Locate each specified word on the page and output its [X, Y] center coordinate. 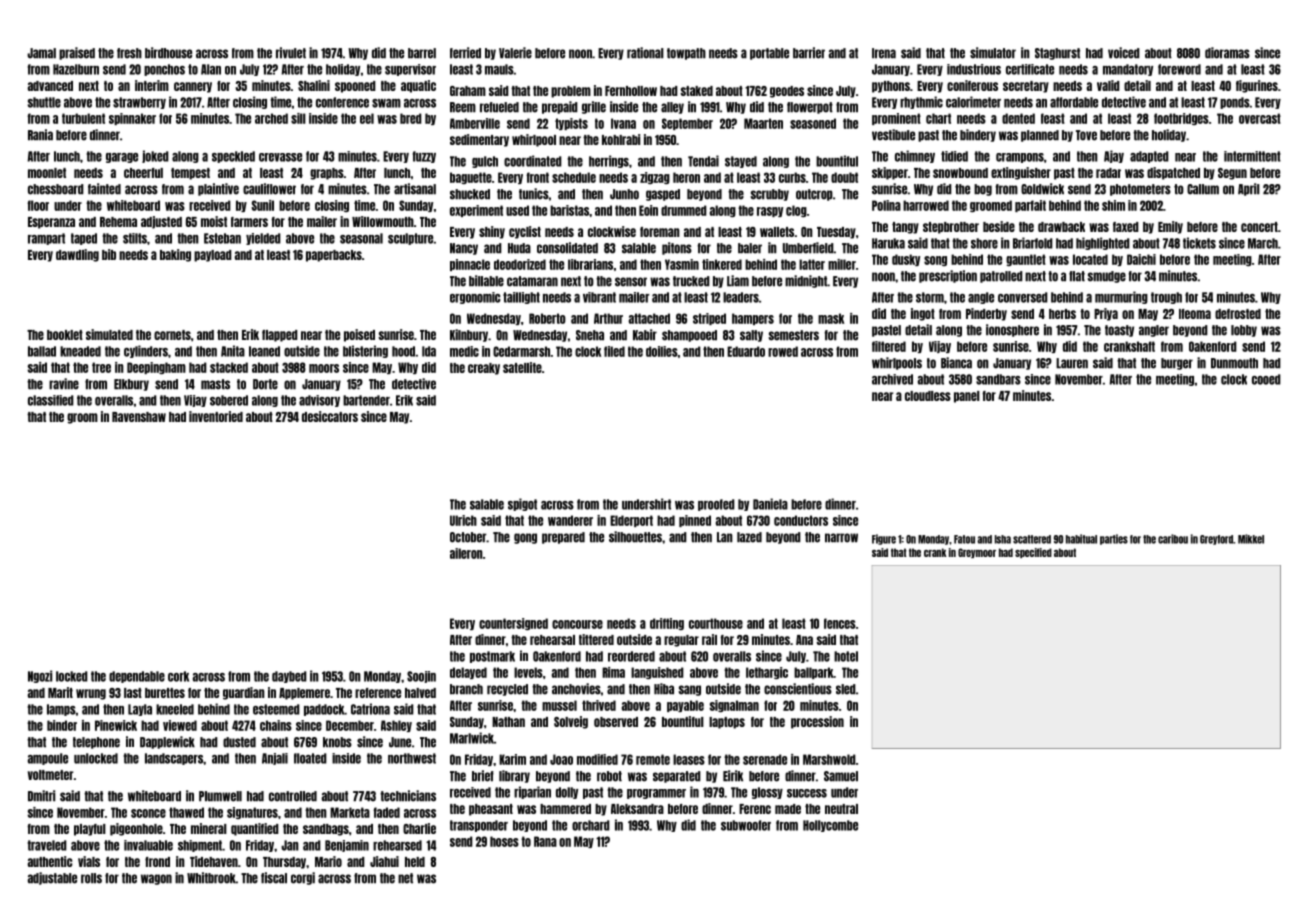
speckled [233, 157]
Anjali [275, 759]
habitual [1081, 539]
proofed [716, 505]
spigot [522, 504]
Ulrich [463, 520]
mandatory [1128, 70]
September [687, 124]
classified [51, 400]
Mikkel [1251, 539]
